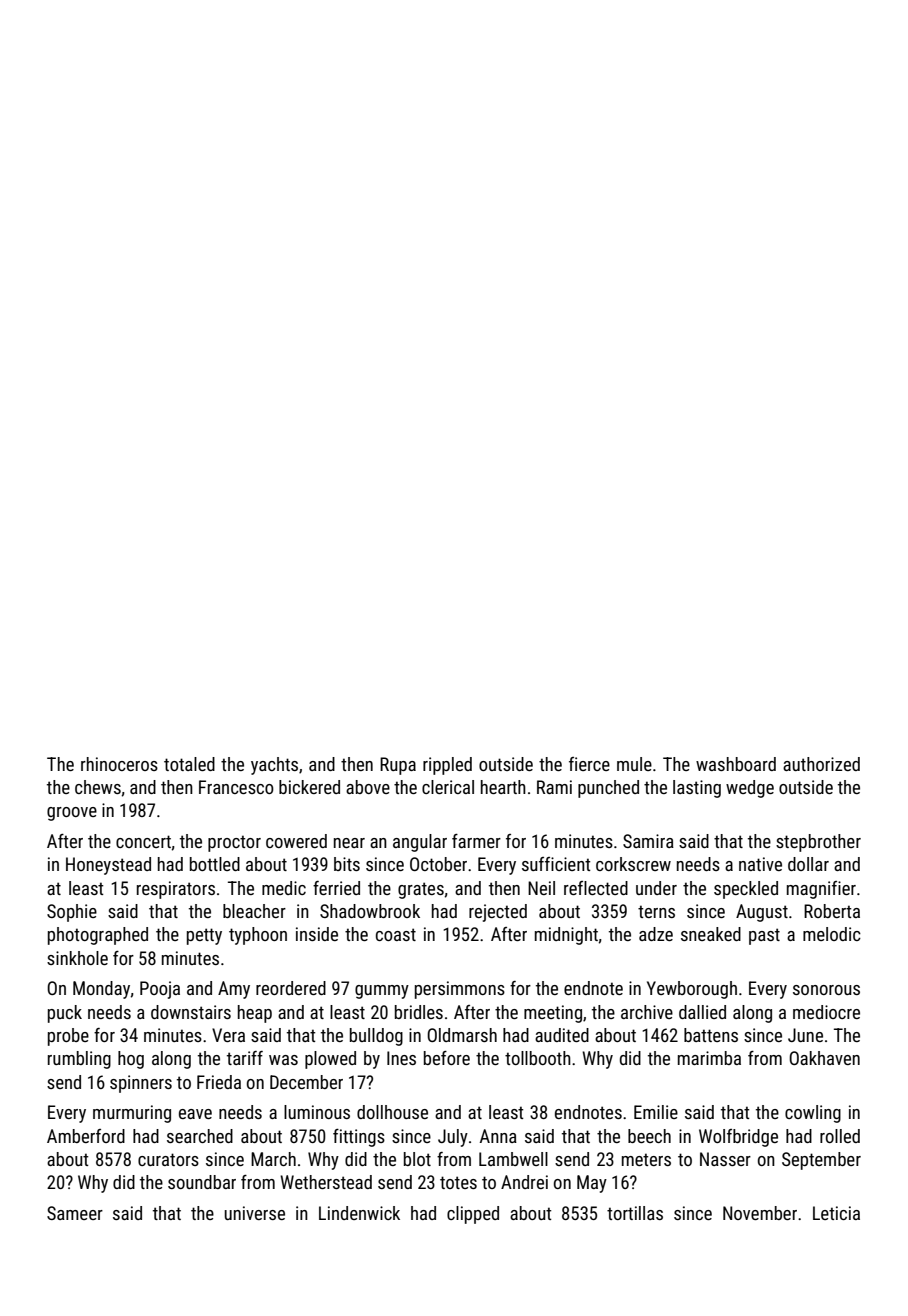  Describe the element at coordinates (438, 864) in the page. I see `October` at that location.
